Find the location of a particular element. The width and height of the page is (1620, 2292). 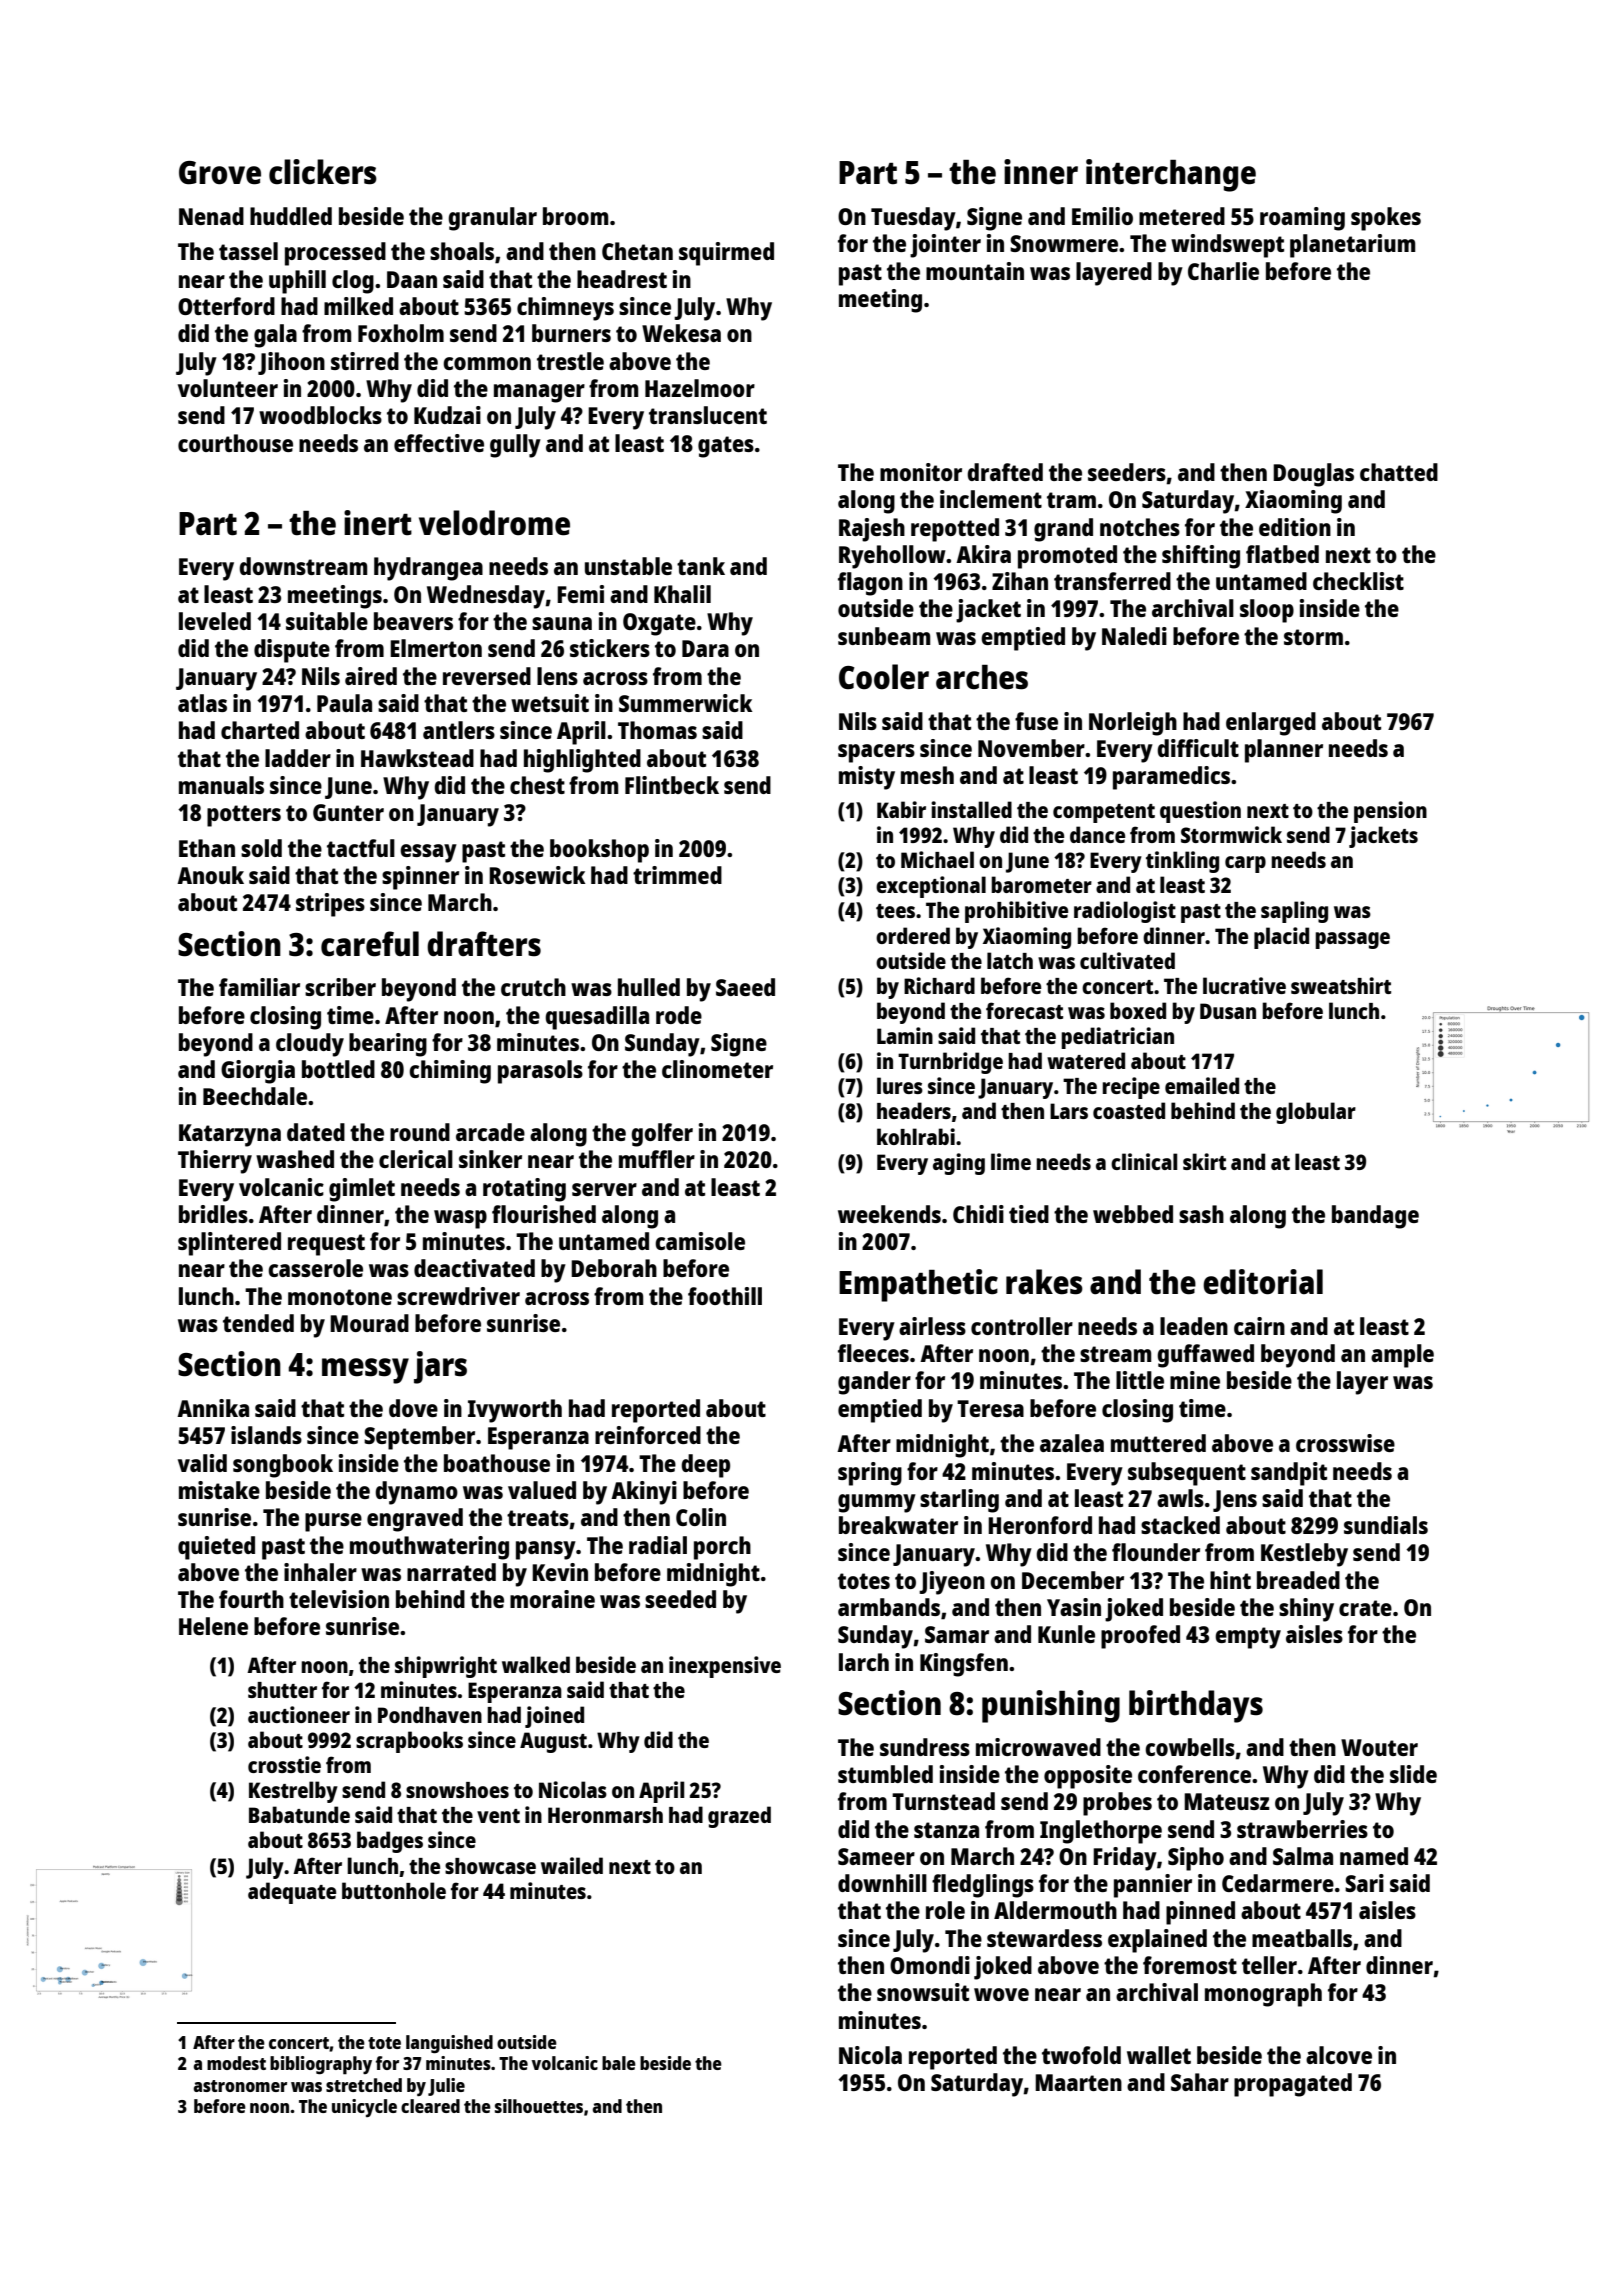

weekends is located at coordinates (889, 1214).
